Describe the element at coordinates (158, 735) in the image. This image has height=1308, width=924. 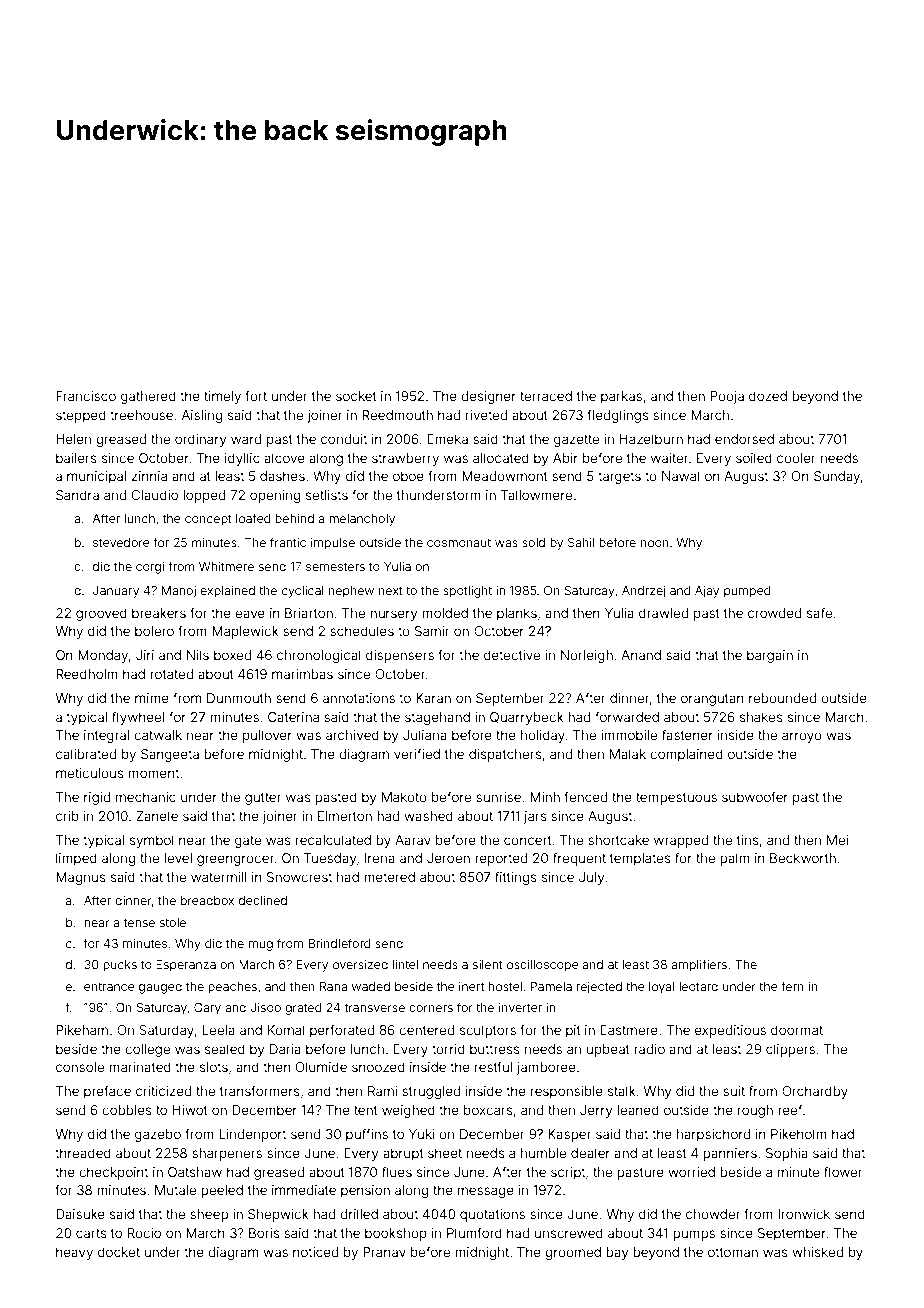
I see `catwalk` at that location.
